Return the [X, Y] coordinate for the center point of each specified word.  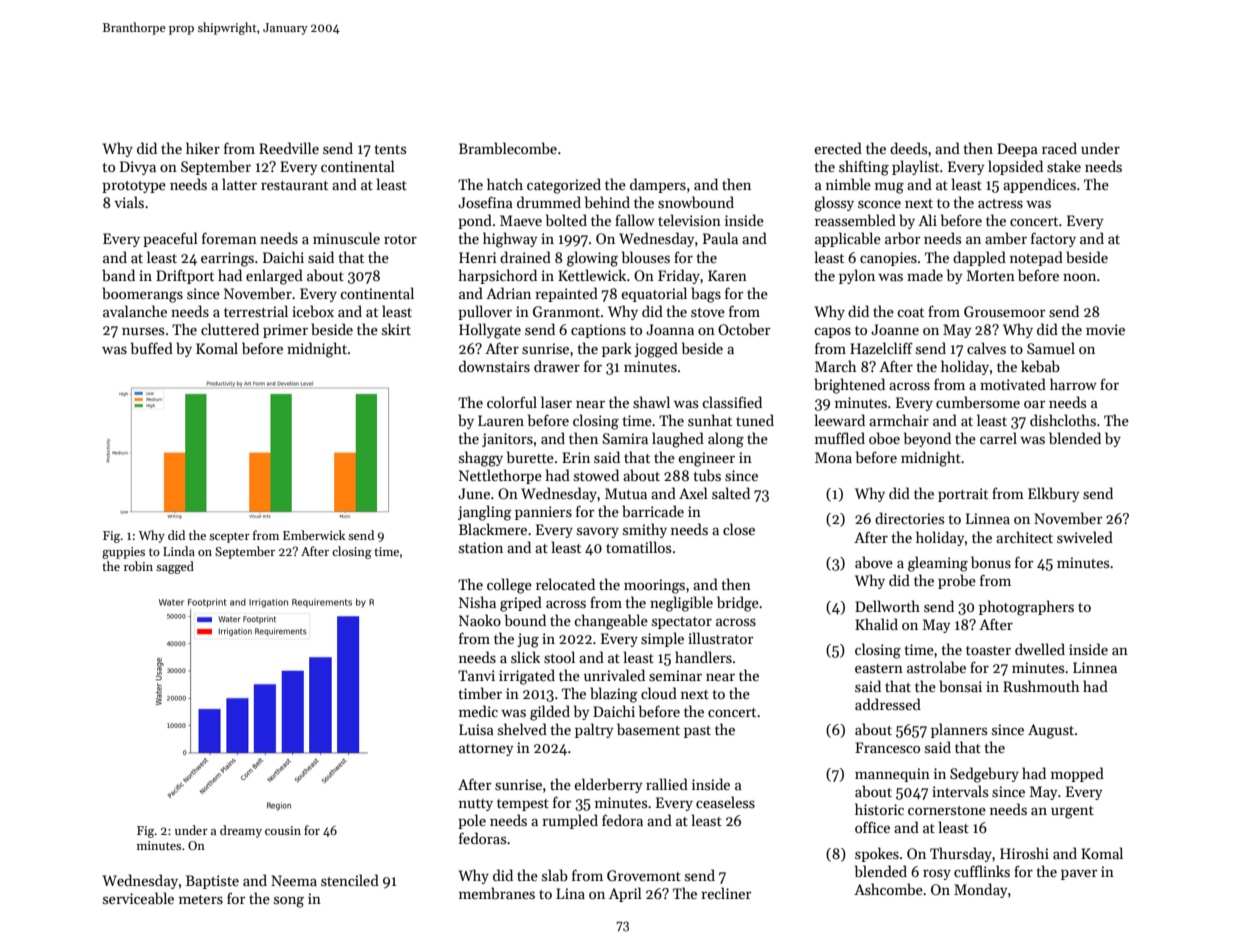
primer [285, 331]
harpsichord [498, 276]
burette [530, 457]
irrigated [527, 677]
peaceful [170, 239]
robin [138, 566]
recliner [726, 893]
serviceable [138, 898]
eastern [879, 668]
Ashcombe [888, 889]
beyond [927, 439]
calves [986, 348]
